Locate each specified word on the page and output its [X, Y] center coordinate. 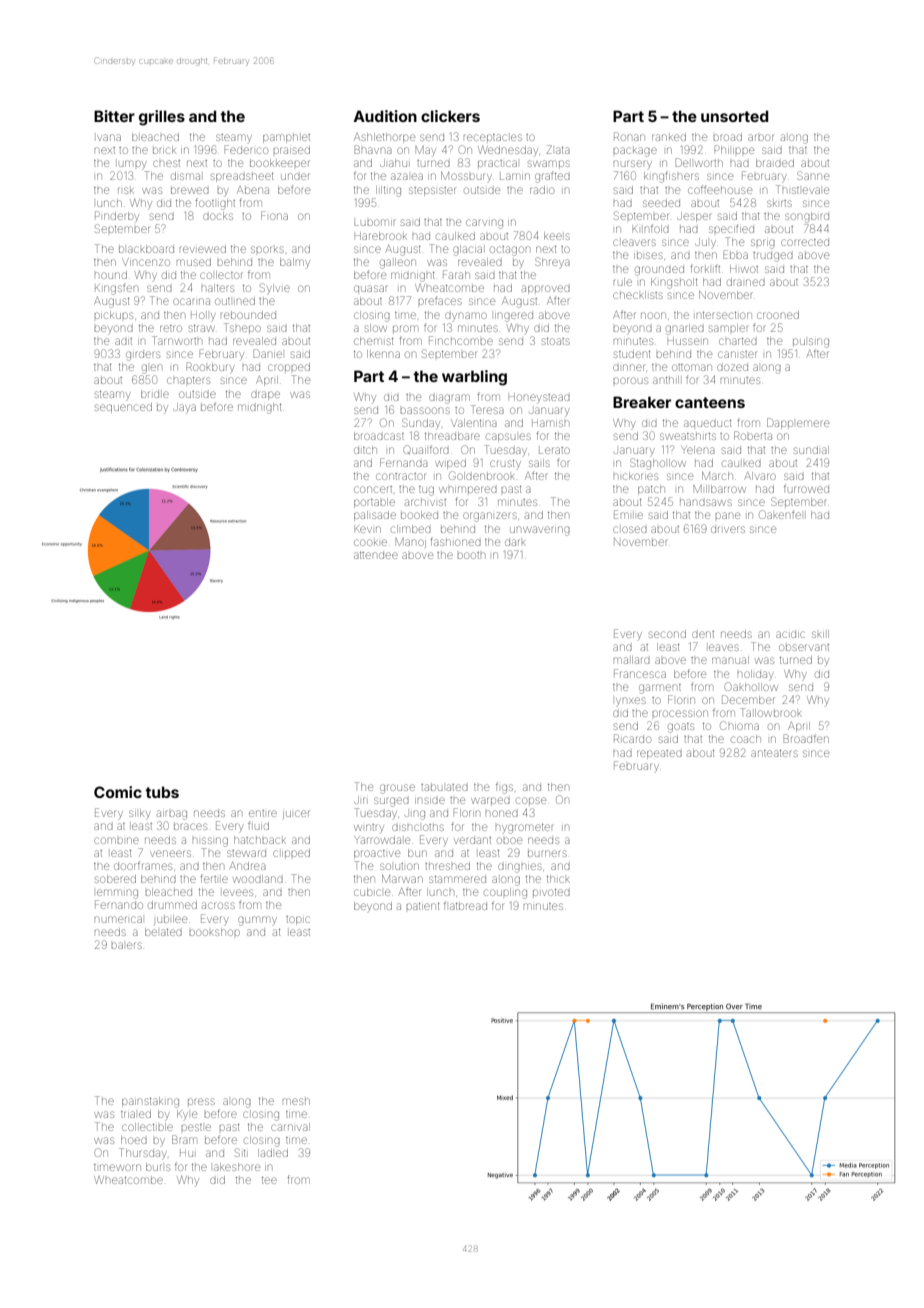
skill [820, 634]
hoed [134, 1140]
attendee [376, 555]
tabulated [444, 787]
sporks [267, 249]
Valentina [474, 423]
